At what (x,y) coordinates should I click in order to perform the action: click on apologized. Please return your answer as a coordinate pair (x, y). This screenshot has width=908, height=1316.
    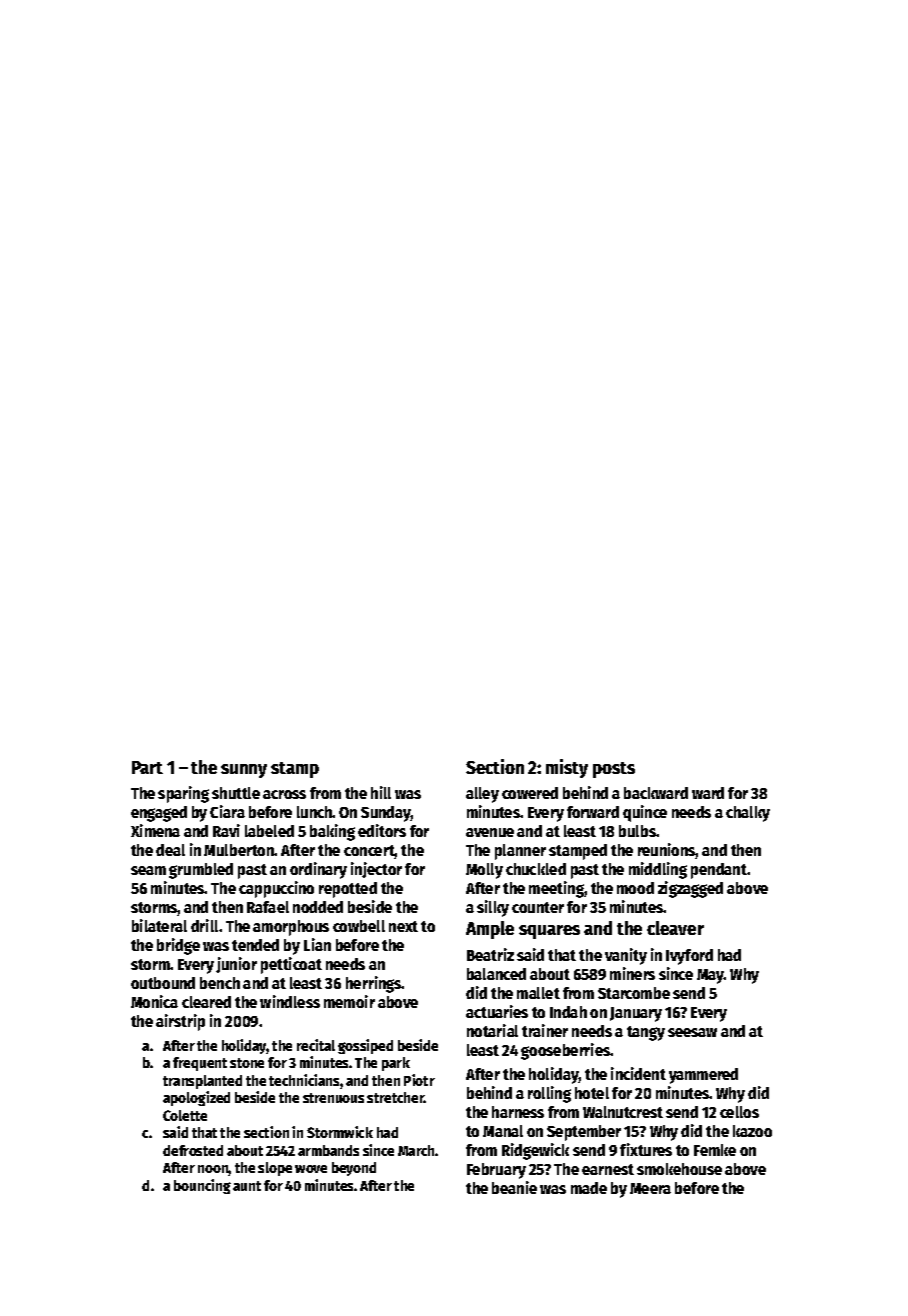
    Looking at the image, I should click on (196, 1098).
